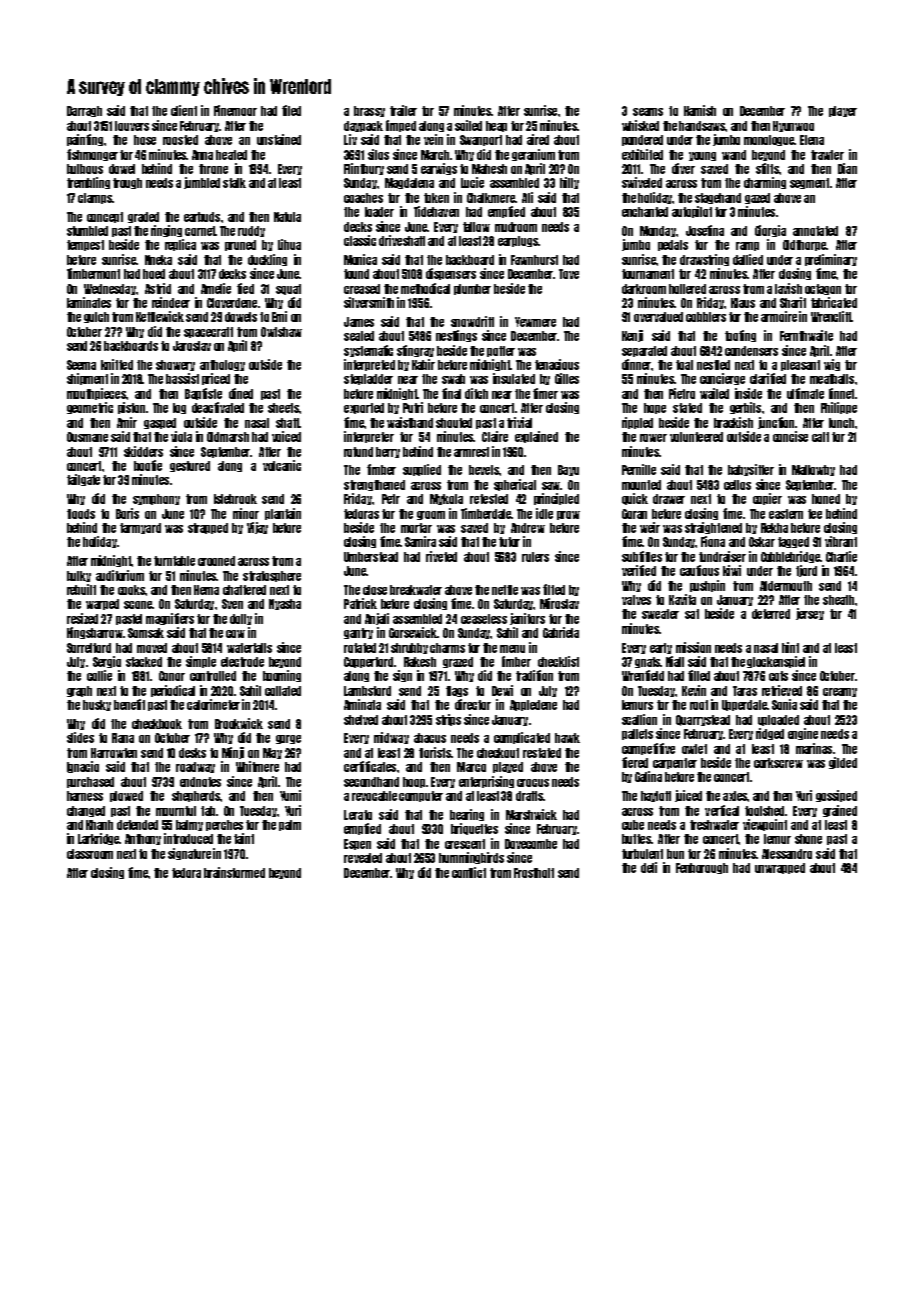 This page has height=1308, width=924. What do you see at coordinates (780, 868) in the page?
I see `unwrapped` at bounding box center [780, 868].
